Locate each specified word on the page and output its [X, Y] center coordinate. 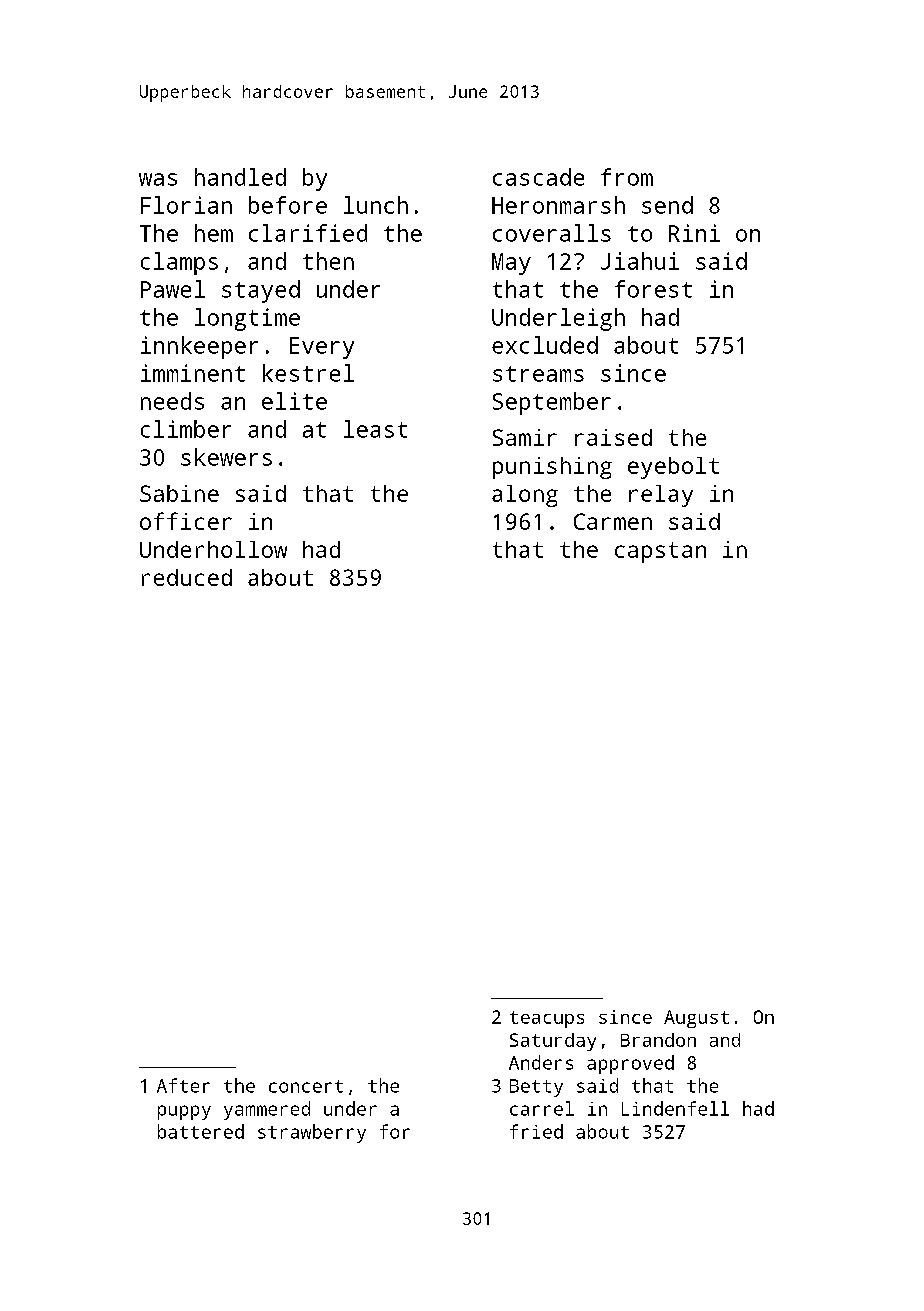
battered [201, 1131]
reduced [187, 577]
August [696, 1019]
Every [322, 348]
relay [661, 496]
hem [214, 233]
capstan [660, 552]
